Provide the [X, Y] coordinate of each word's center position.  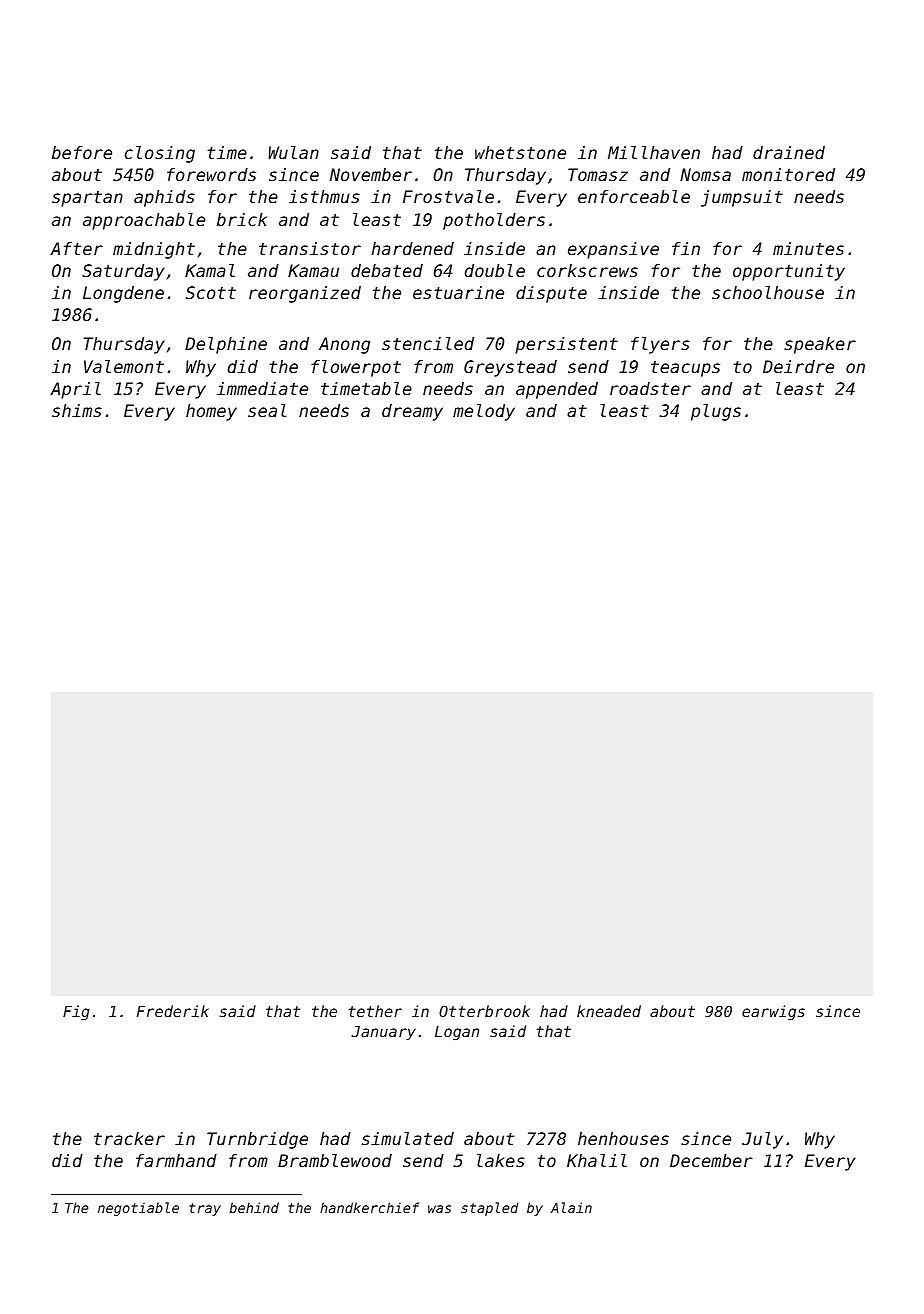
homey [211, 412]
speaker [820, 345]
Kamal [210, 270]
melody [484, 412]
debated [387, 270]
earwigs [773, 1013]
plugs [716, 412]
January [384, 1033]
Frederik [173, 1011]
